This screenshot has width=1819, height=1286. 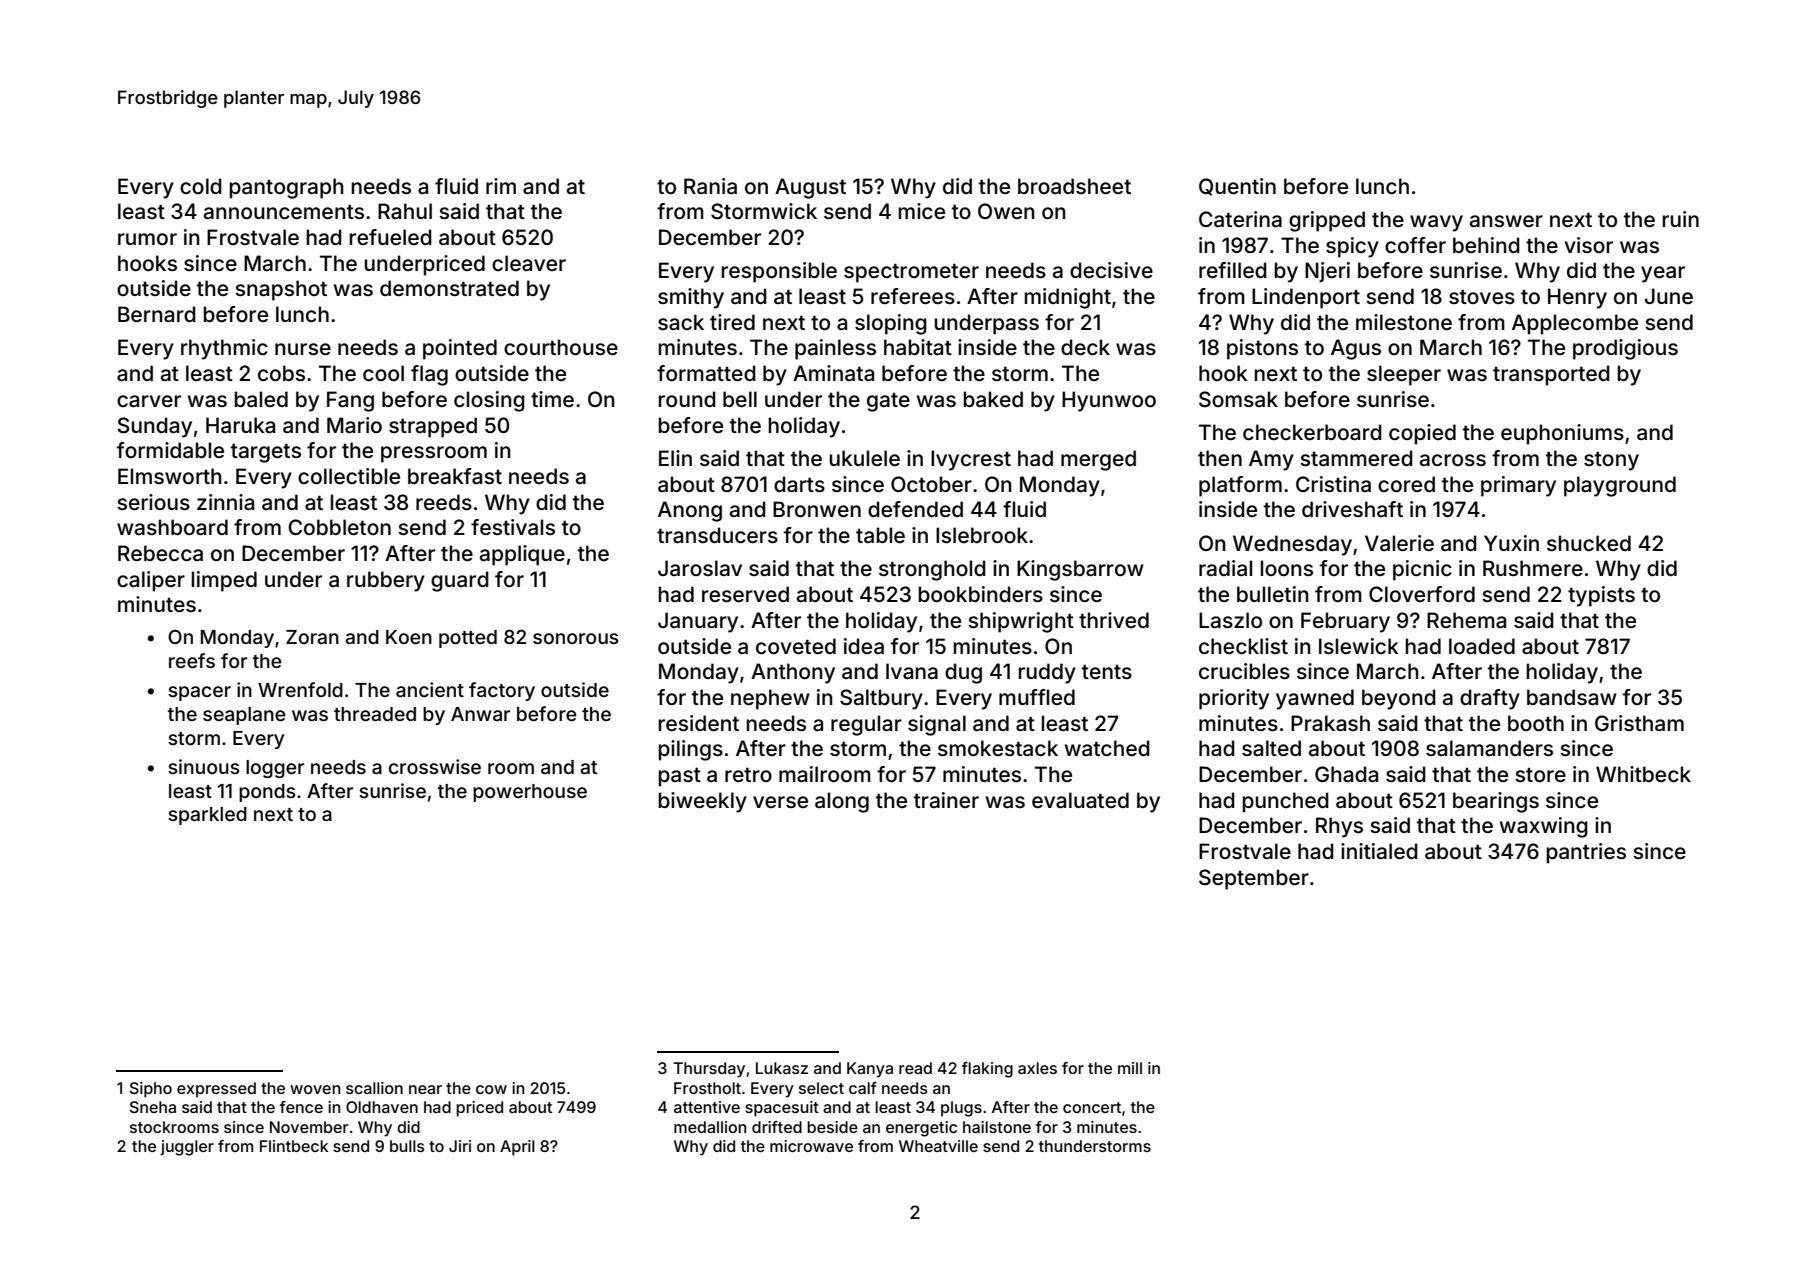 I want to click on across, so click(x=1453, y=460).
